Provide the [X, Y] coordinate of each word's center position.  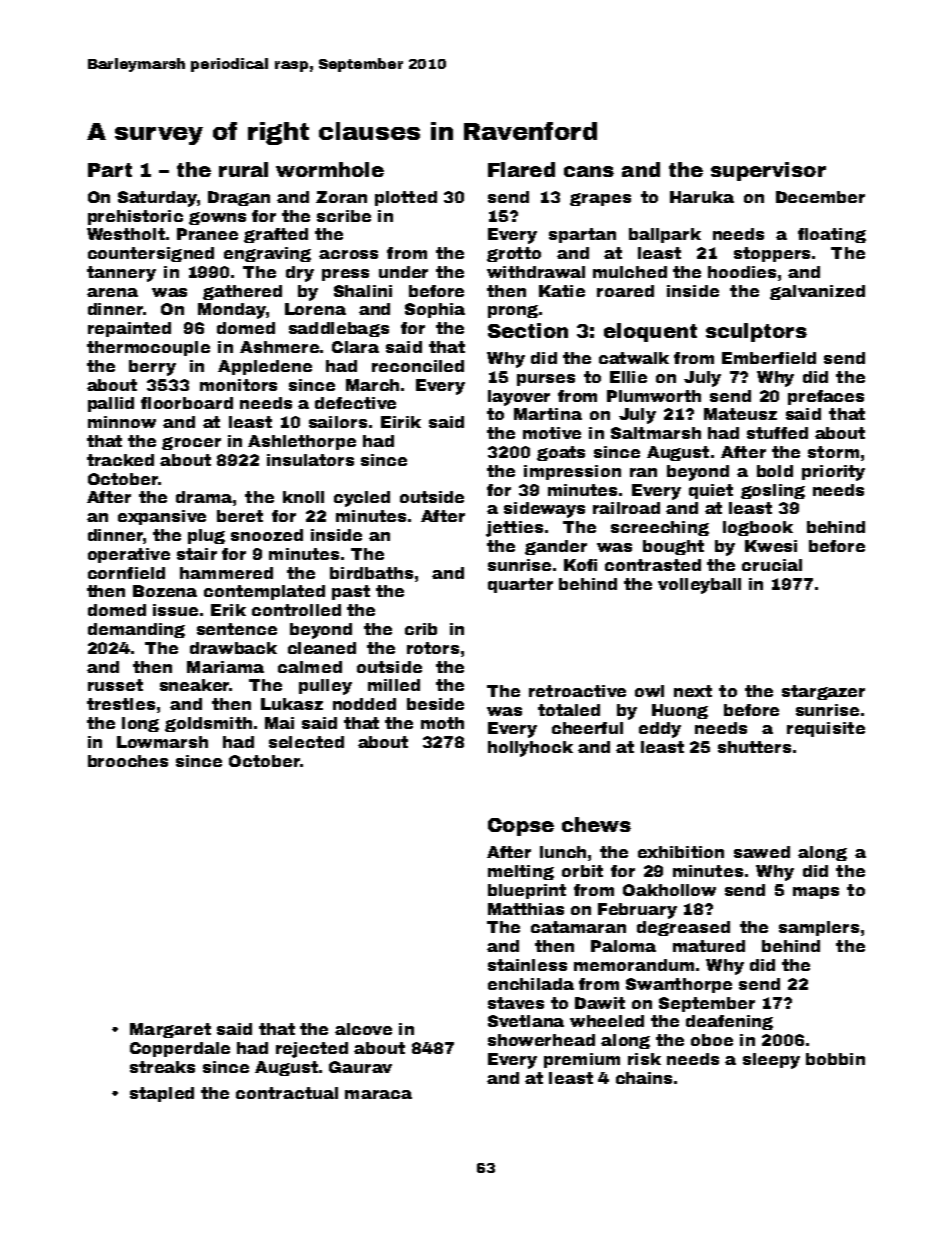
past [351, 592]
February [637, 911]
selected [306, 742]
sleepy [771, 1061]
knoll [303, 497]
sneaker [194, 685]
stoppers [772, 254]
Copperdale [180, 1049]
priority [833, 473]
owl [649, 691]
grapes [600, 199]
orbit [582, 871]
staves [516, 1003]
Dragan [239, 198]
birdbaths [371, 573]
